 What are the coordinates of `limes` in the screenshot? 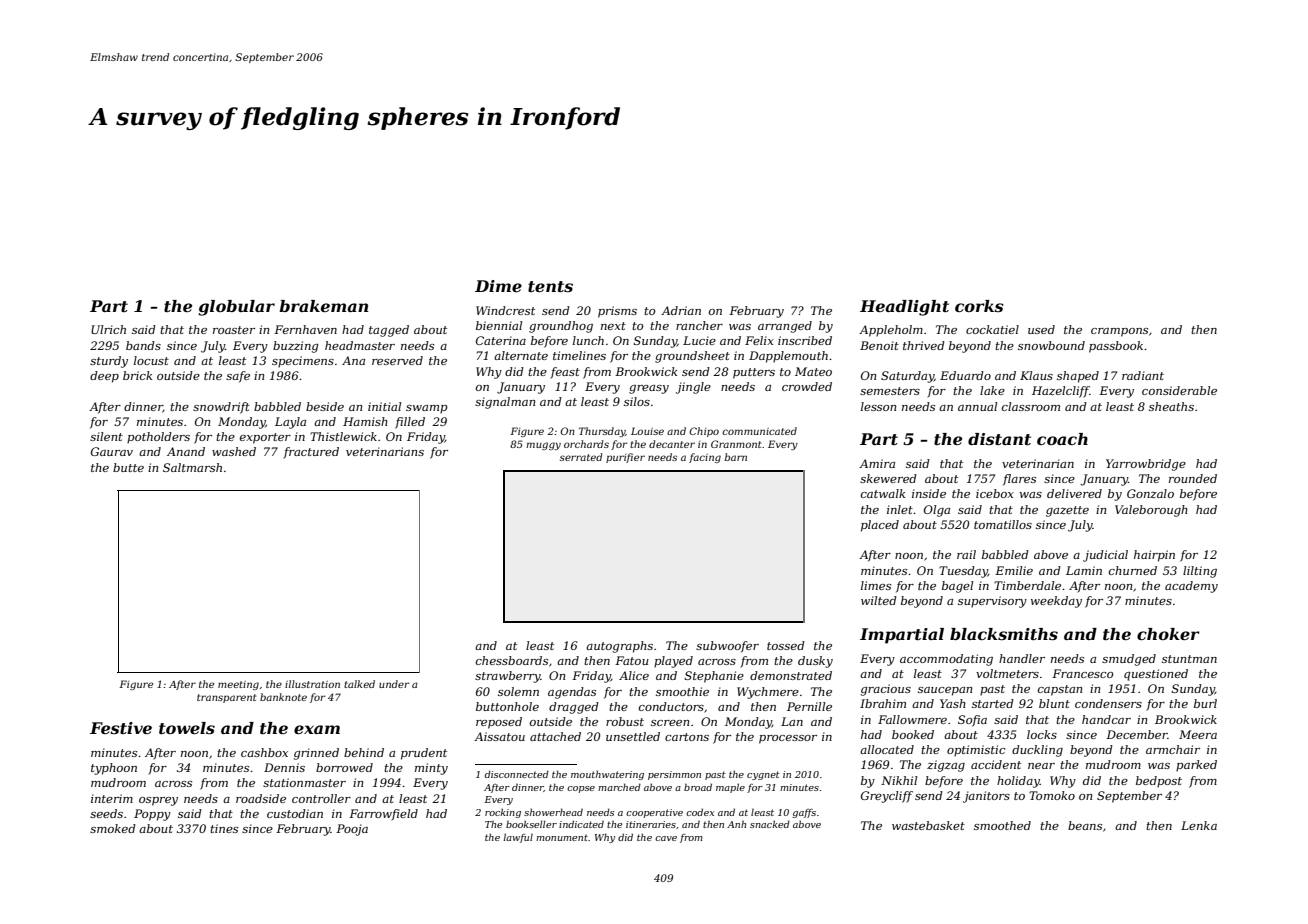 It's located at (876, 585).
